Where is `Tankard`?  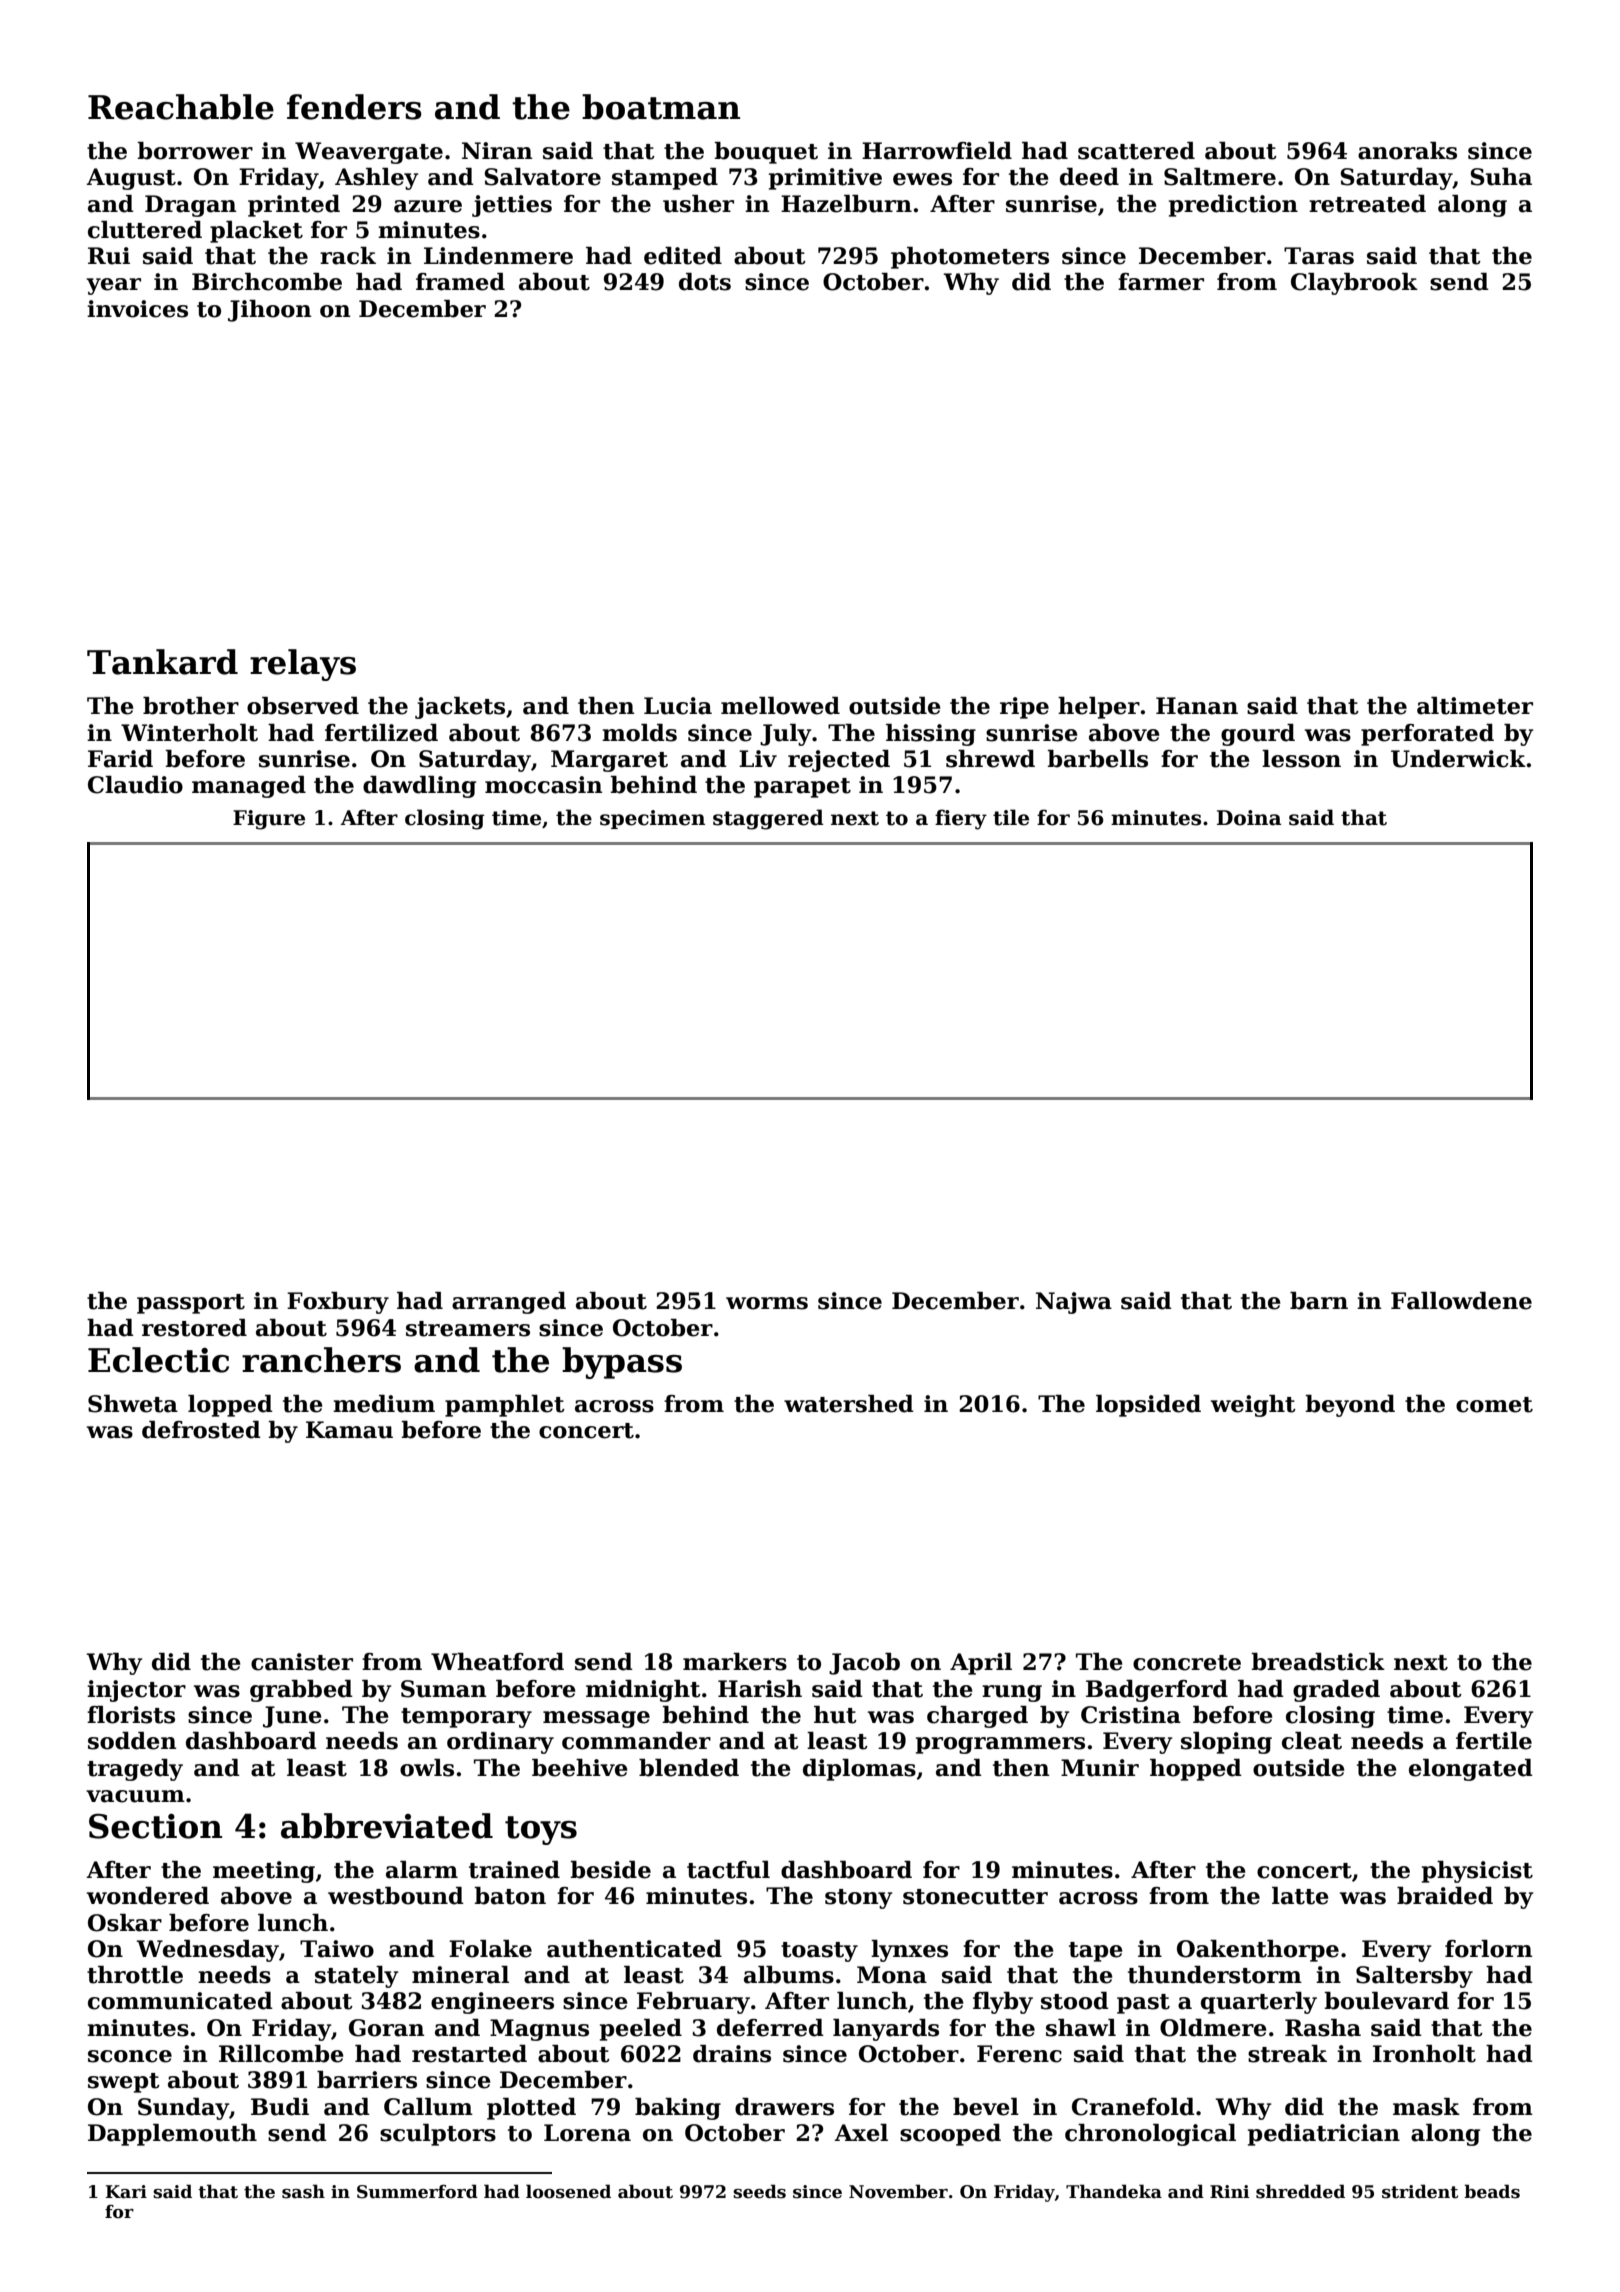 Tankard is located at coordinates (162, 662).
